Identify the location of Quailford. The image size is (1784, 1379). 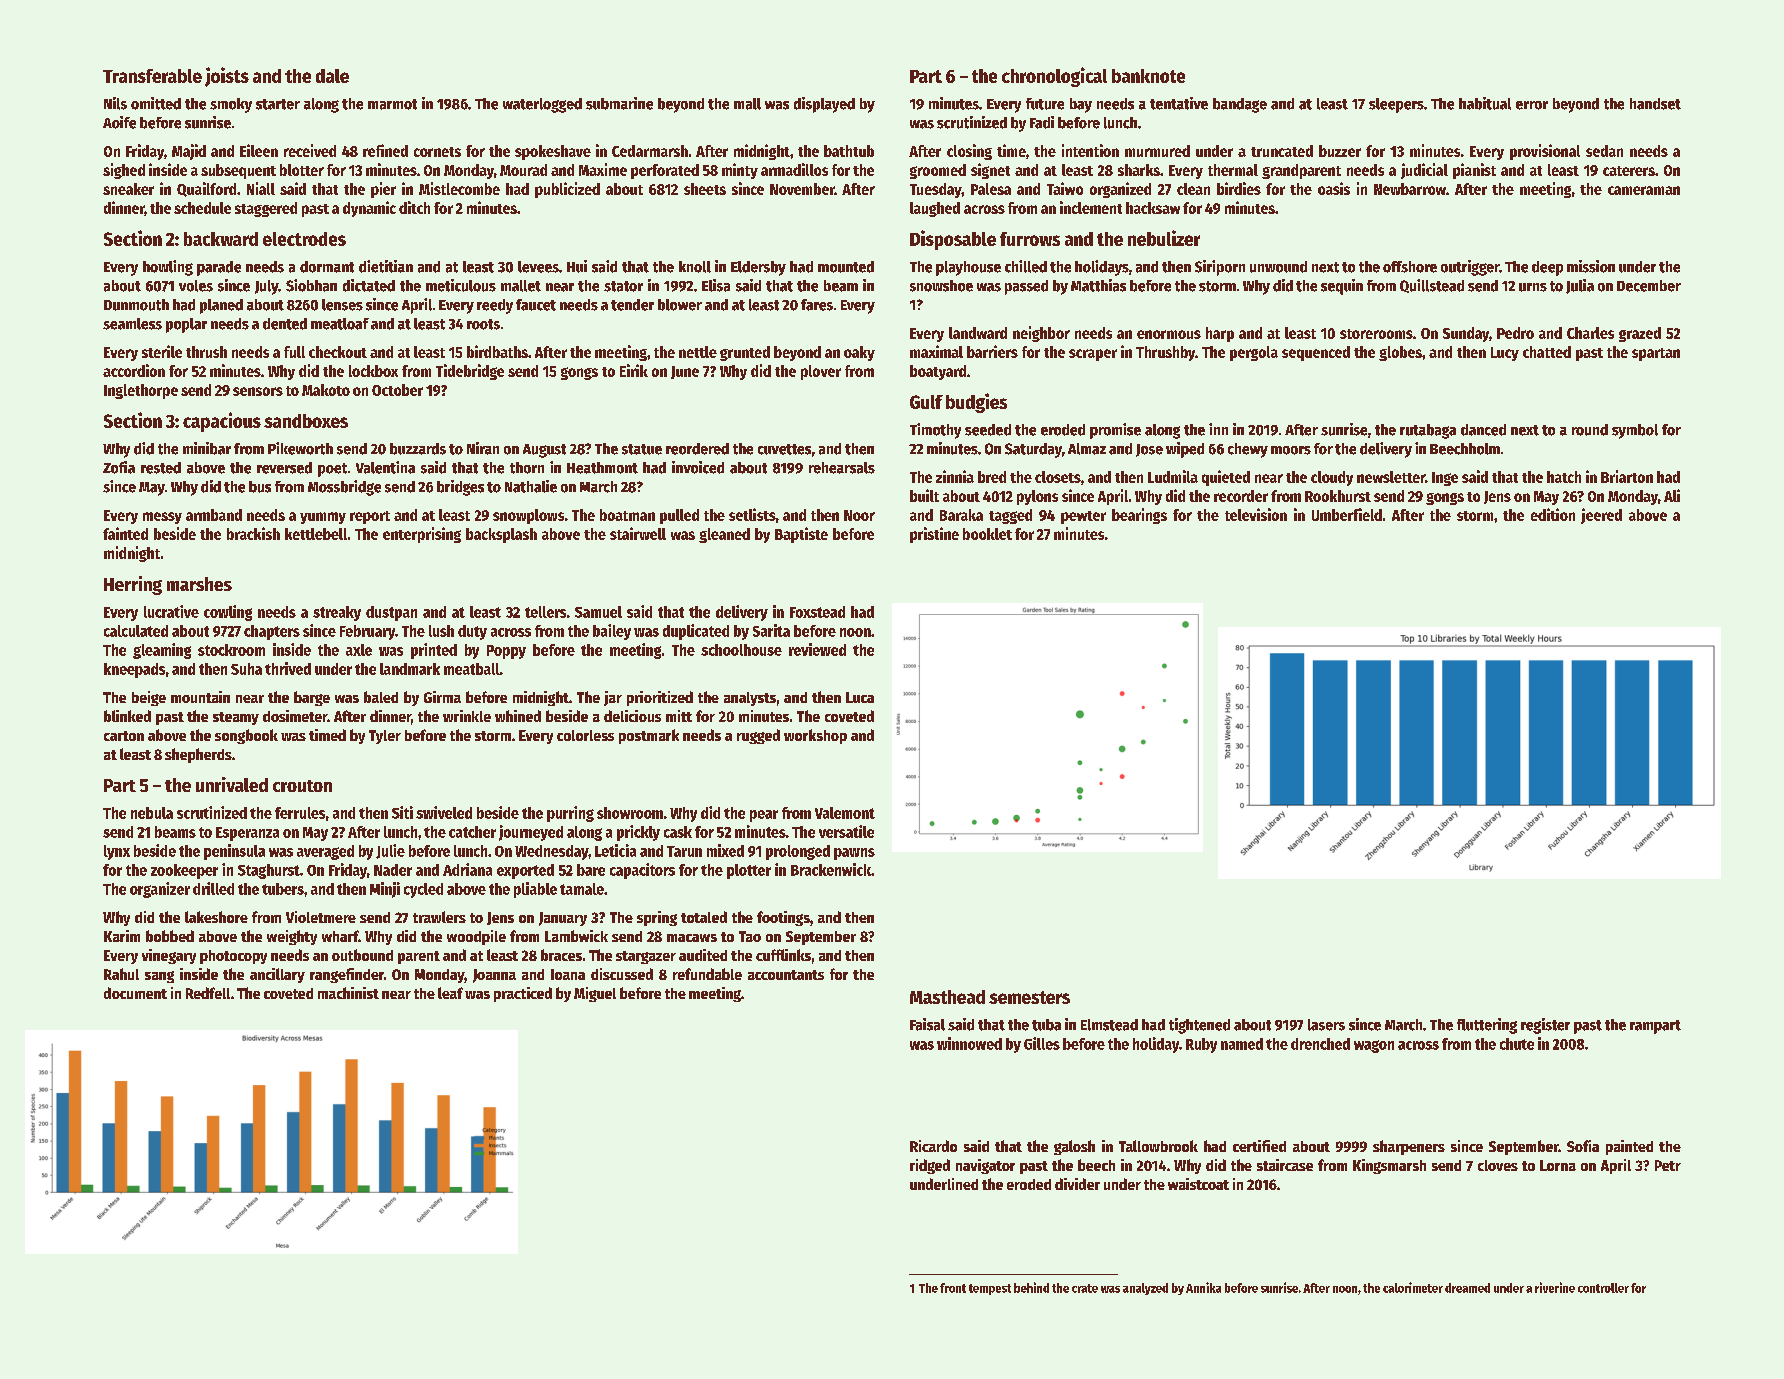
(206, 189).
